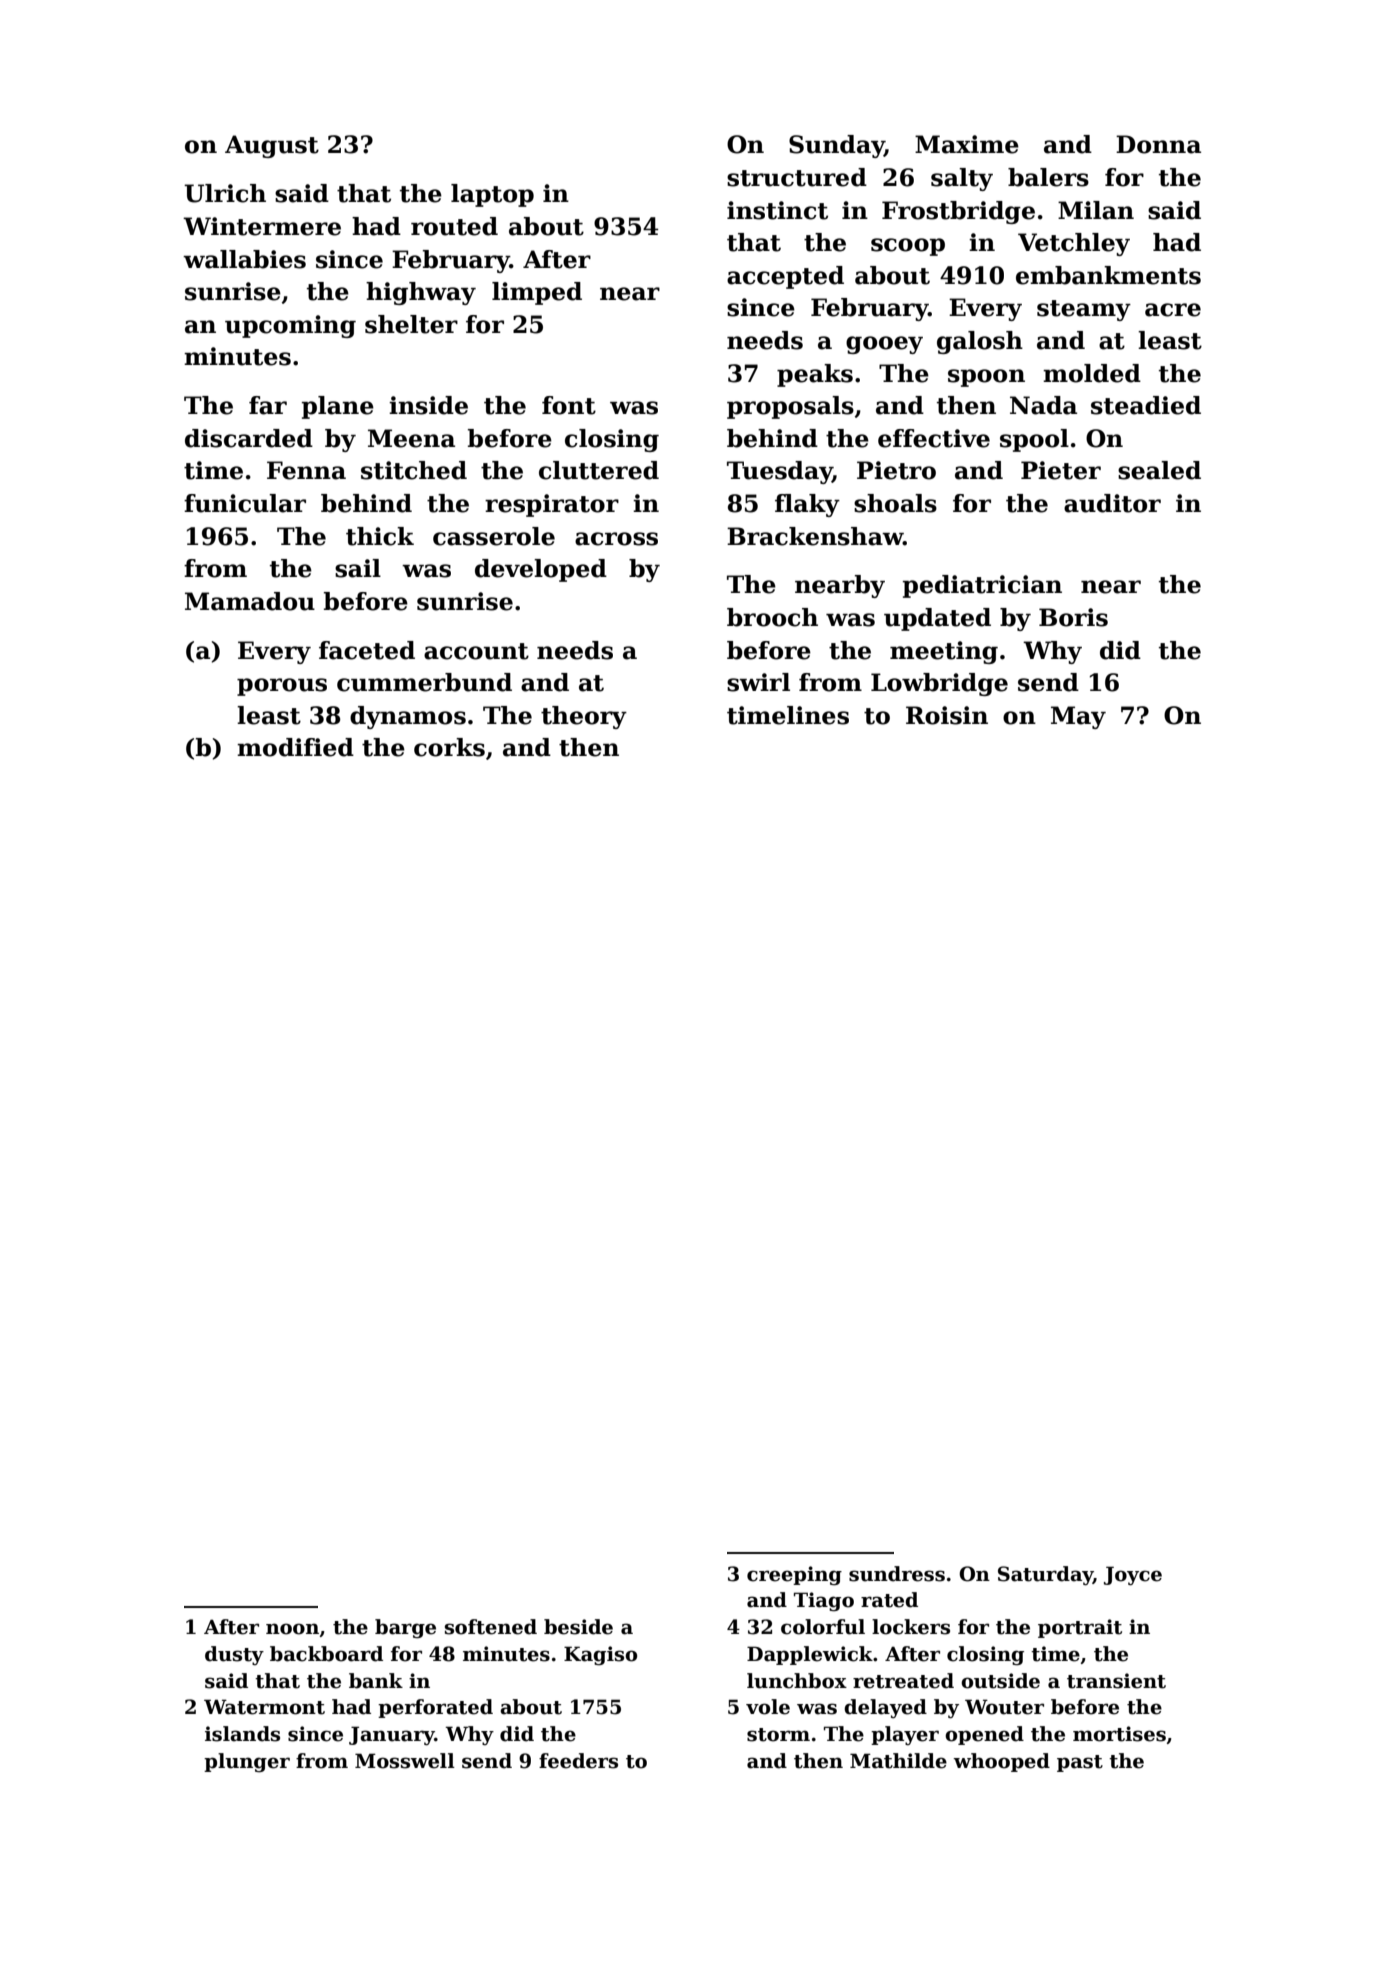 The image size is (1386, 1969). I want to click on corks, so click(449, 747).
